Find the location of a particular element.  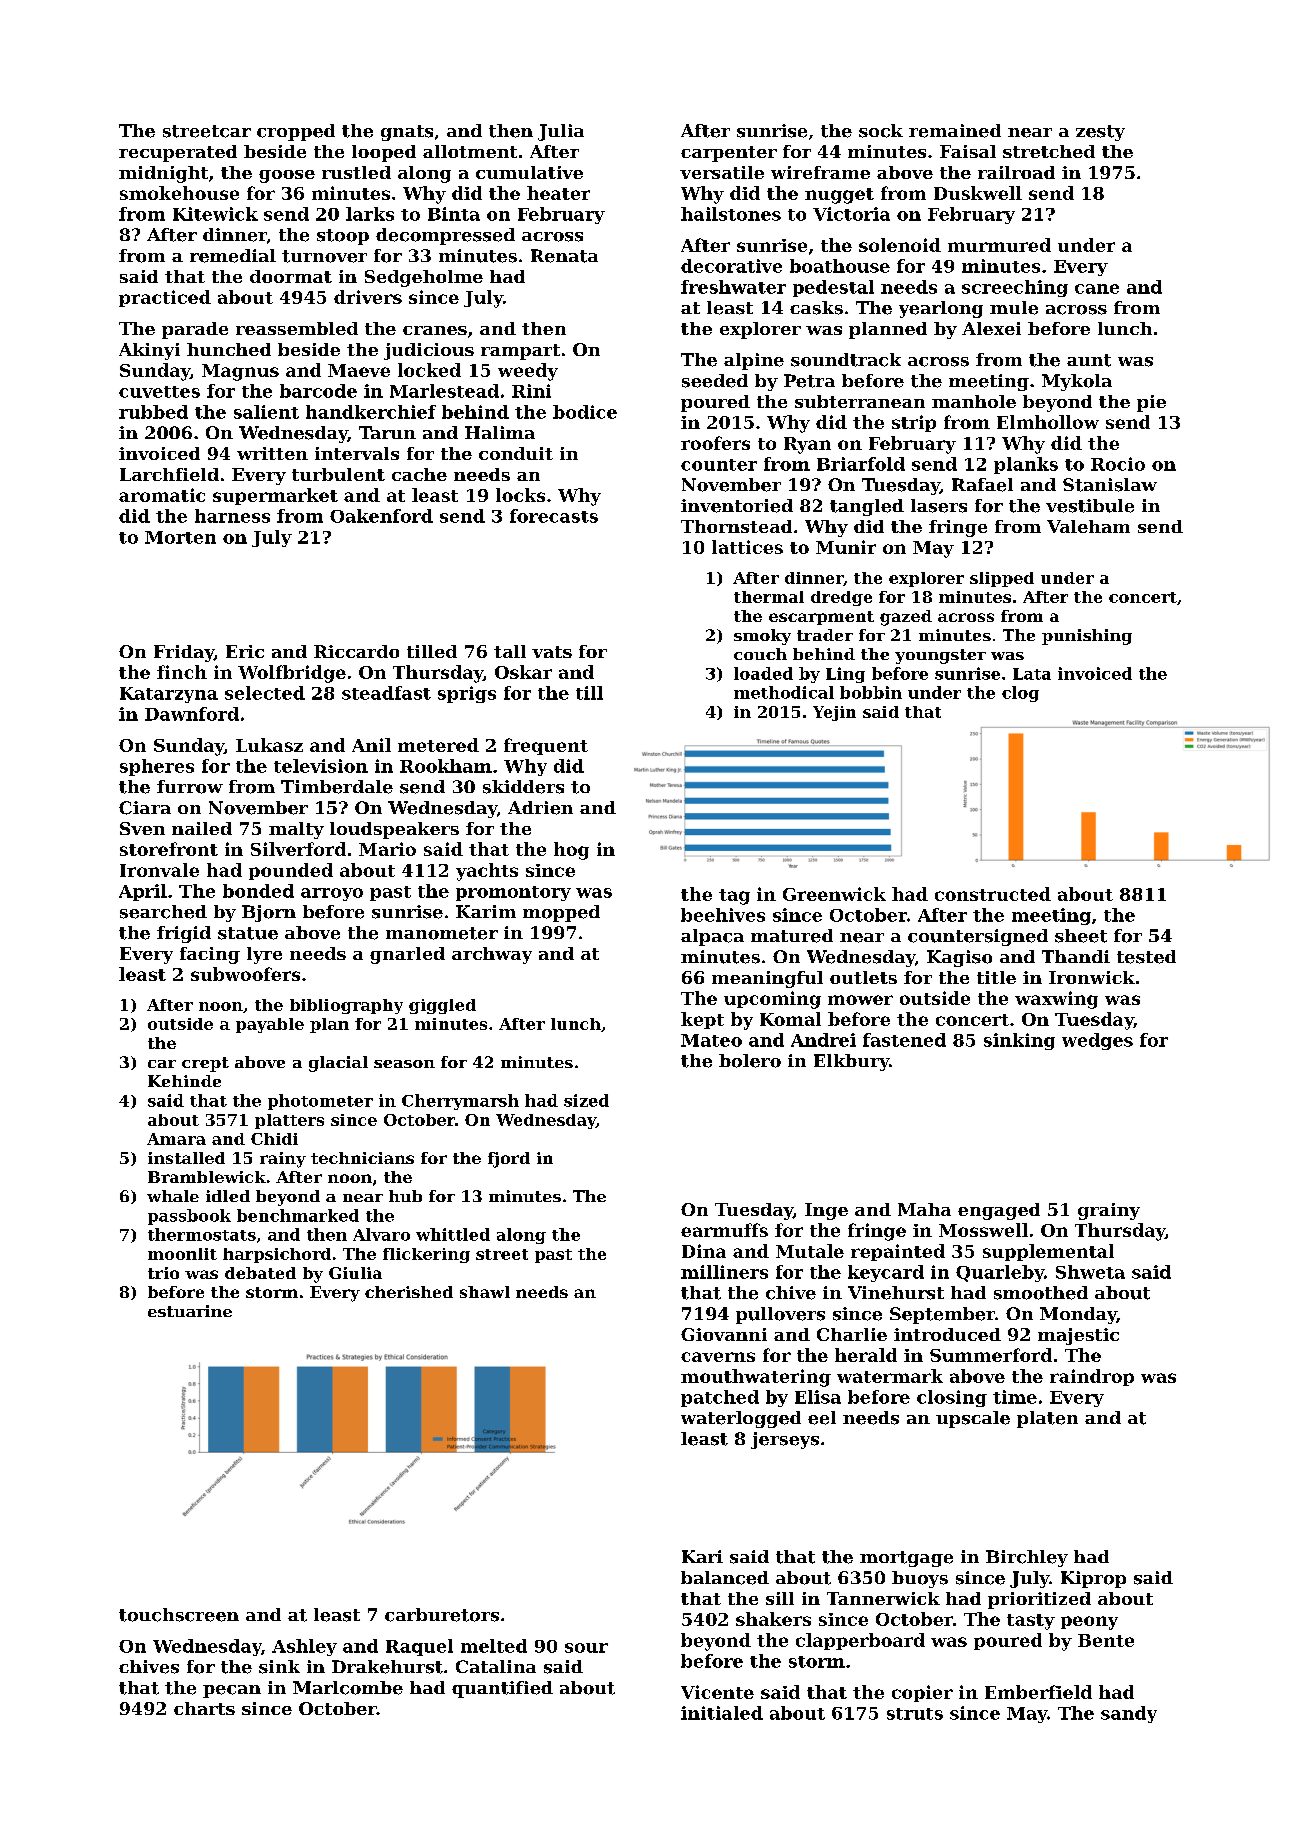

Julia is located at coordinates (561, 132).
